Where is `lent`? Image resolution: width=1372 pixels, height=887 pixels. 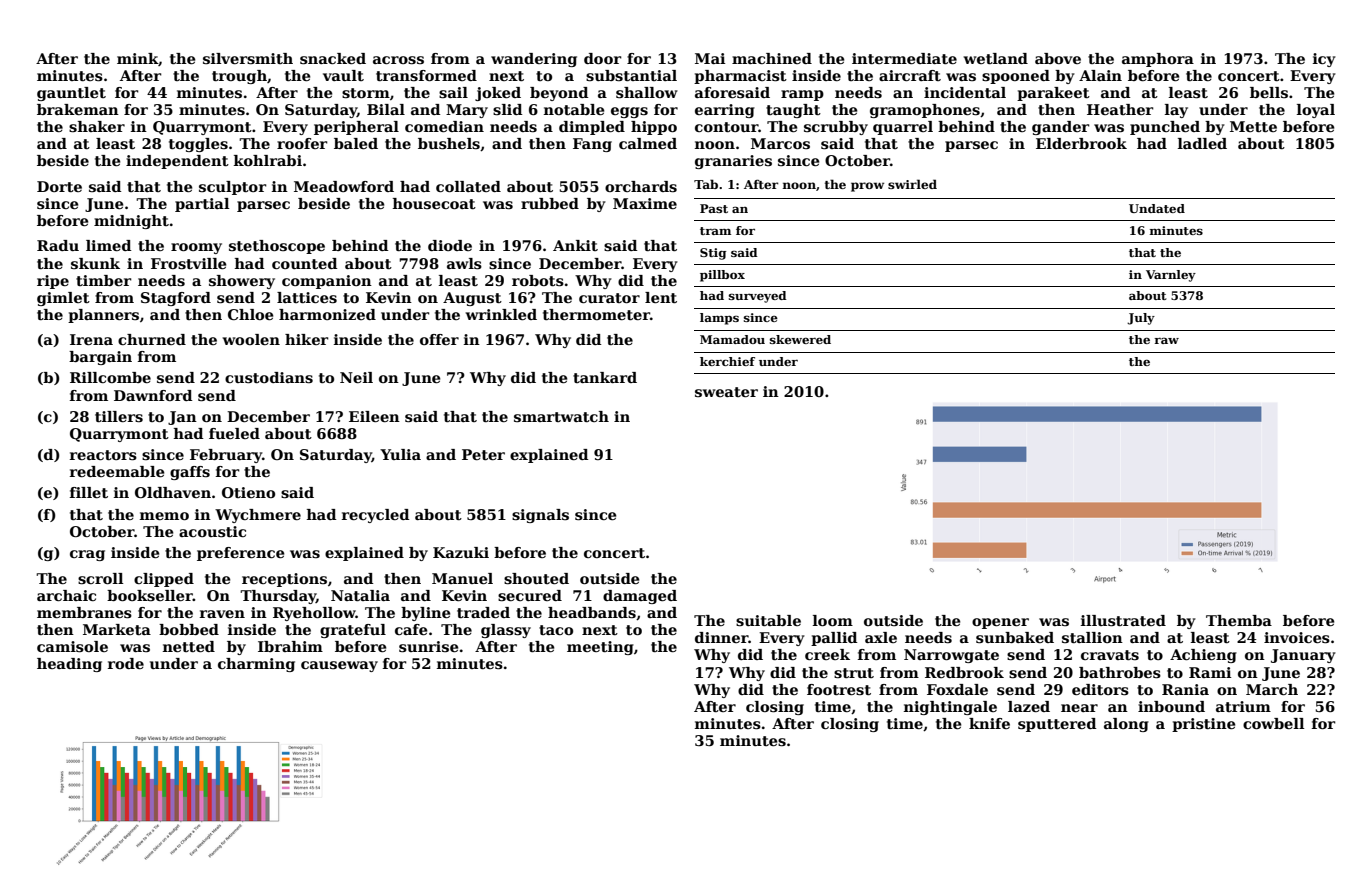 lent is located at coordinates (661, 297).
